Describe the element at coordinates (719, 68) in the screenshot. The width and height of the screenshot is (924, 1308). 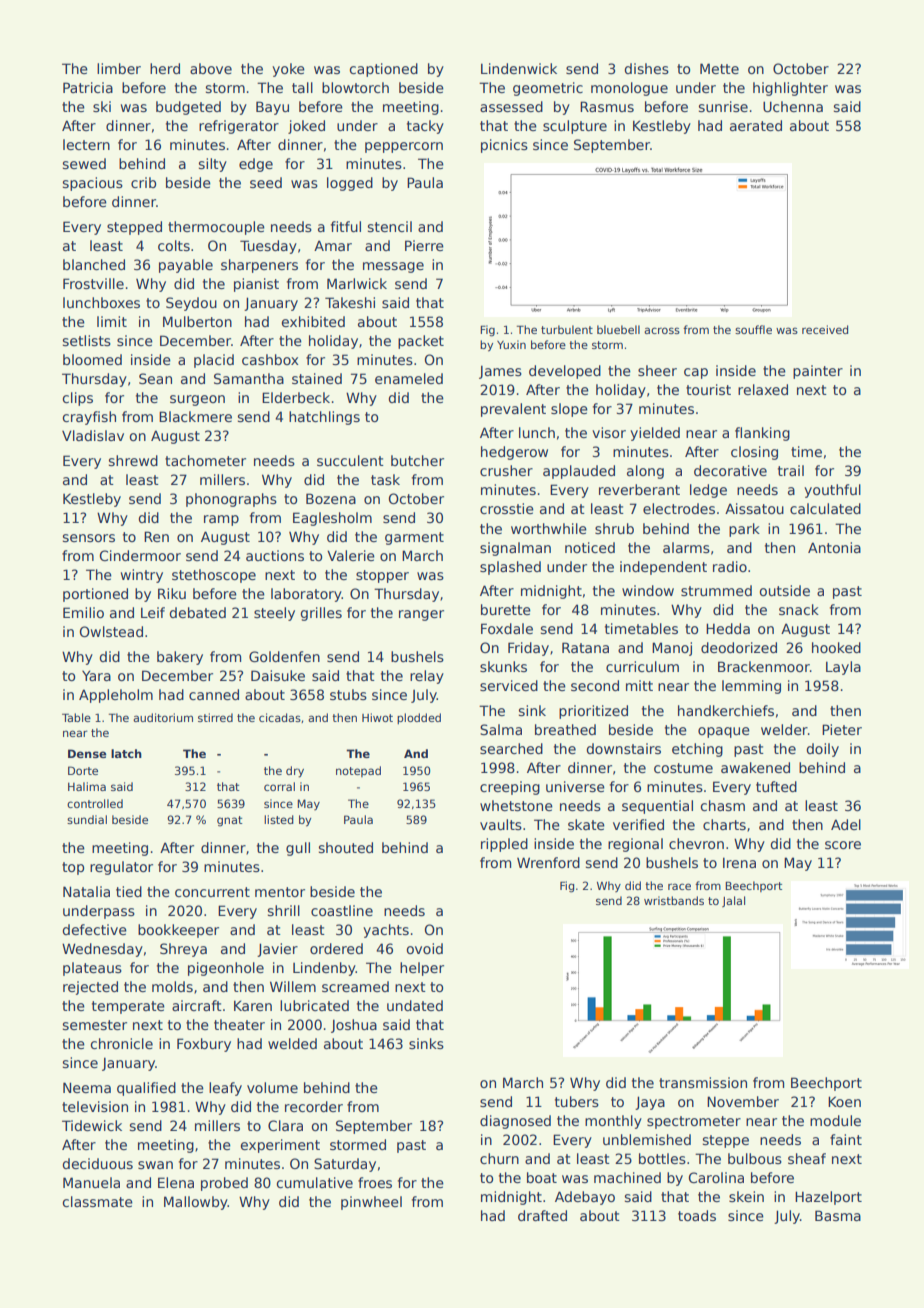
I see `Mette` at that location.
